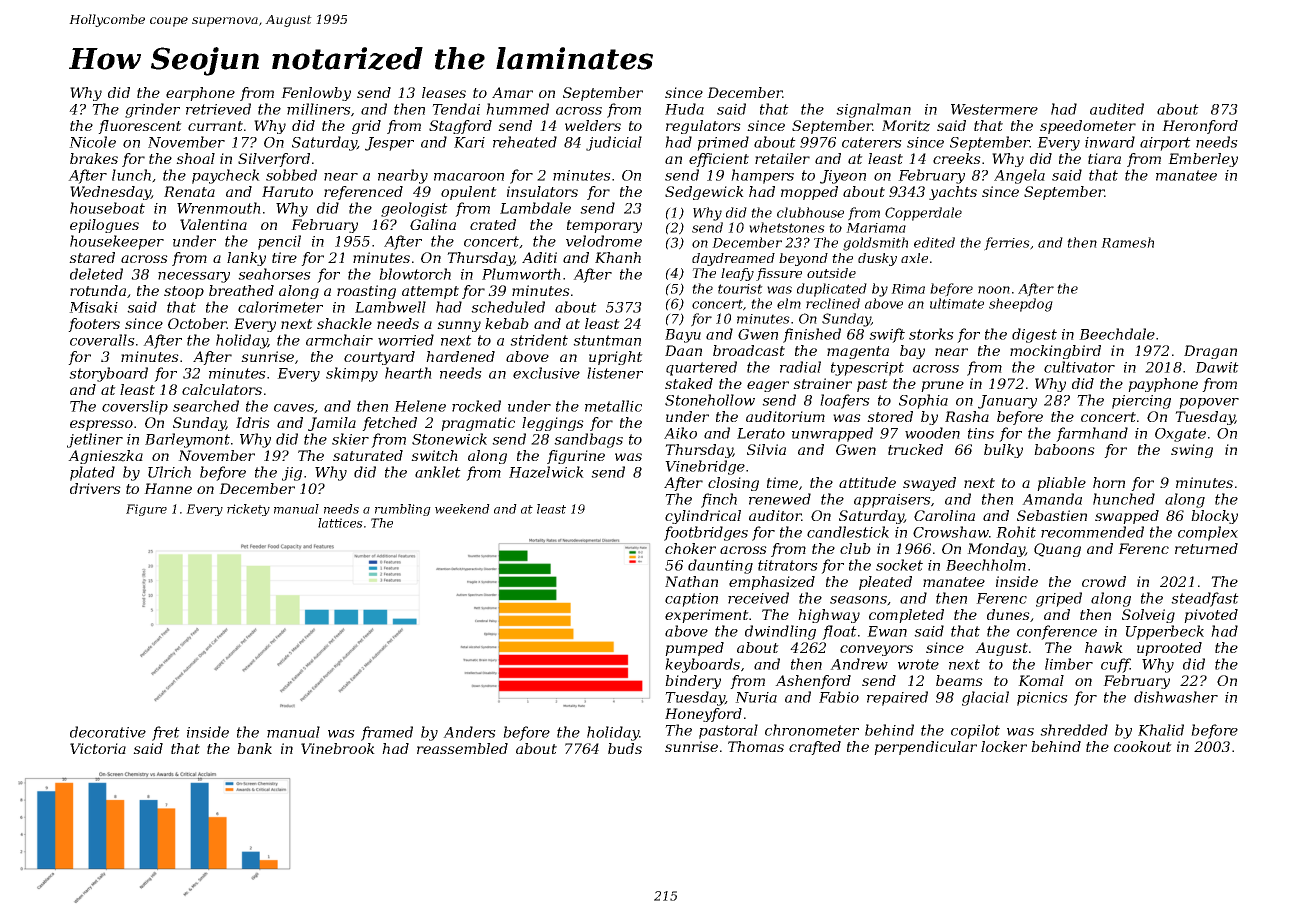 This document has width=1308, height=924. I want to click on Silvia, so click(766, 449).
